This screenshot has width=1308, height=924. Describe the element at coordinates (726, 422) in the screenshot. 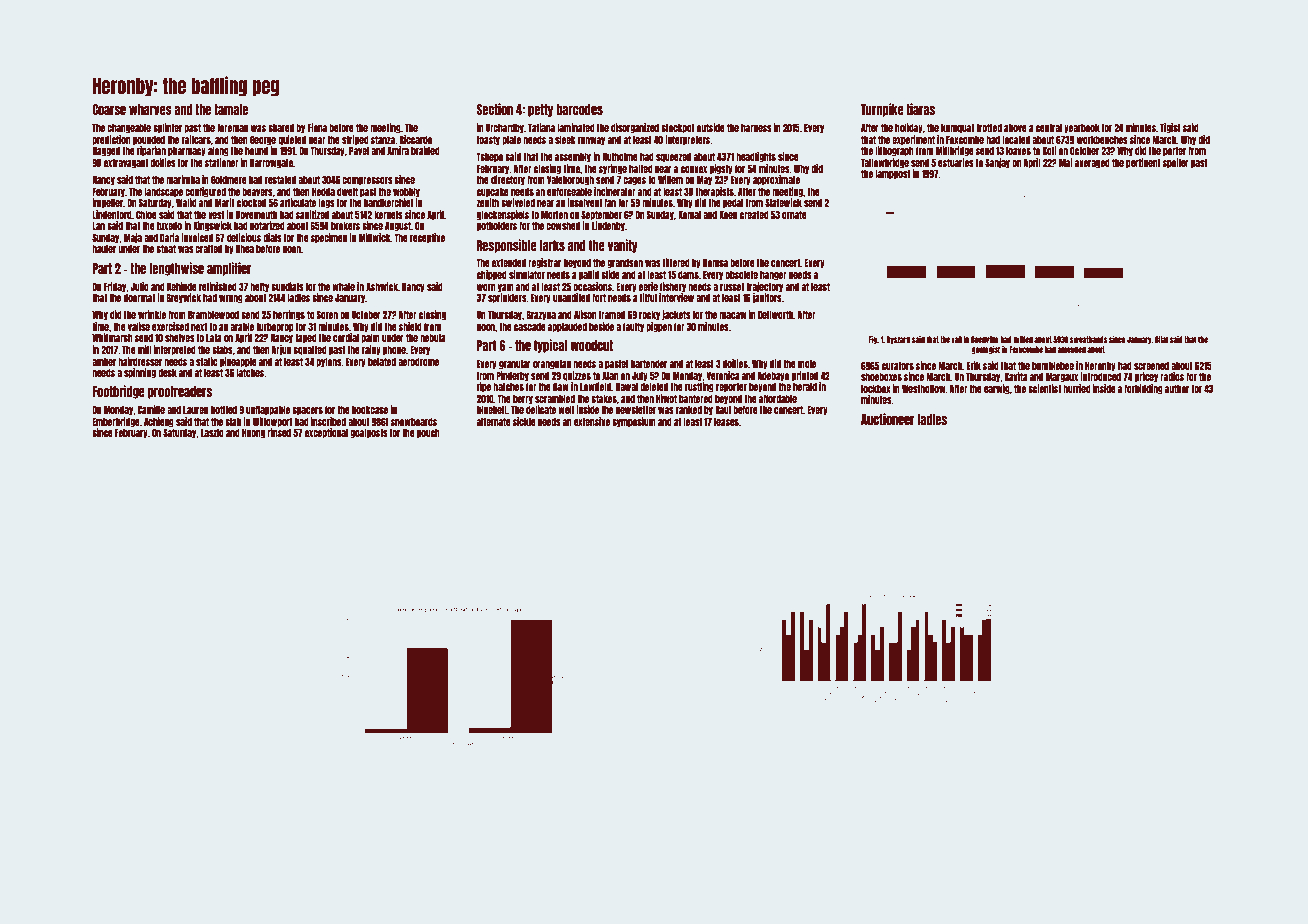

I see `leases` at that location.
